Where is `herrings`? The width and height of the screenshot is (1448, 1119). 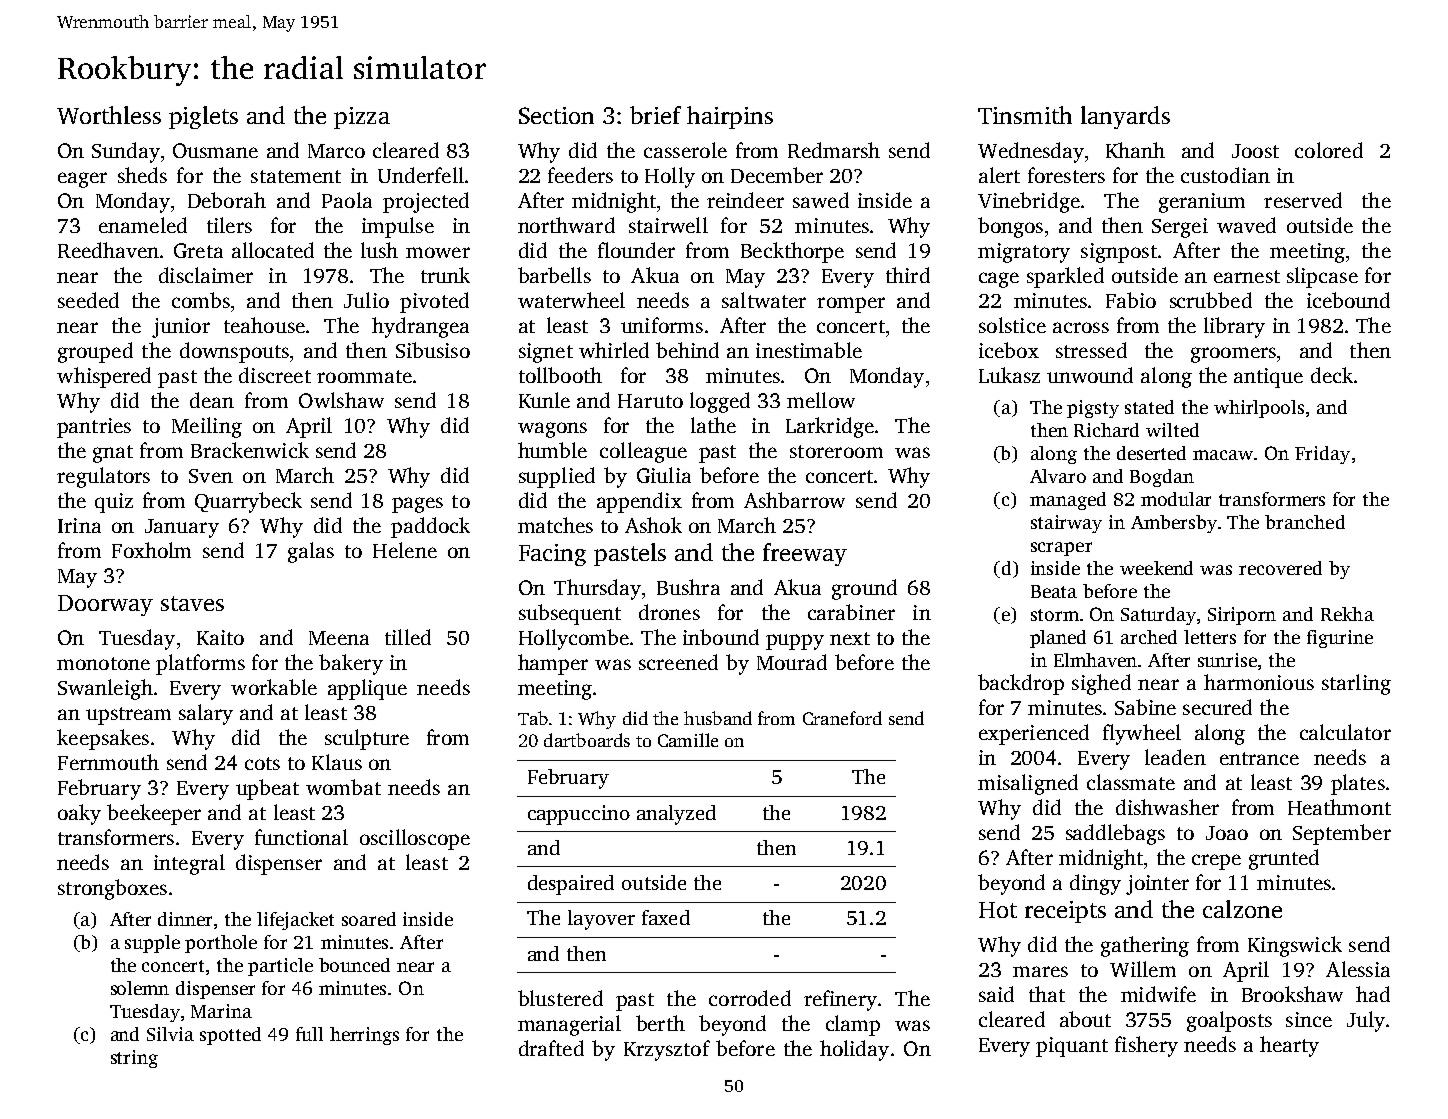 herrings is located at coordinates (364, 1036).
